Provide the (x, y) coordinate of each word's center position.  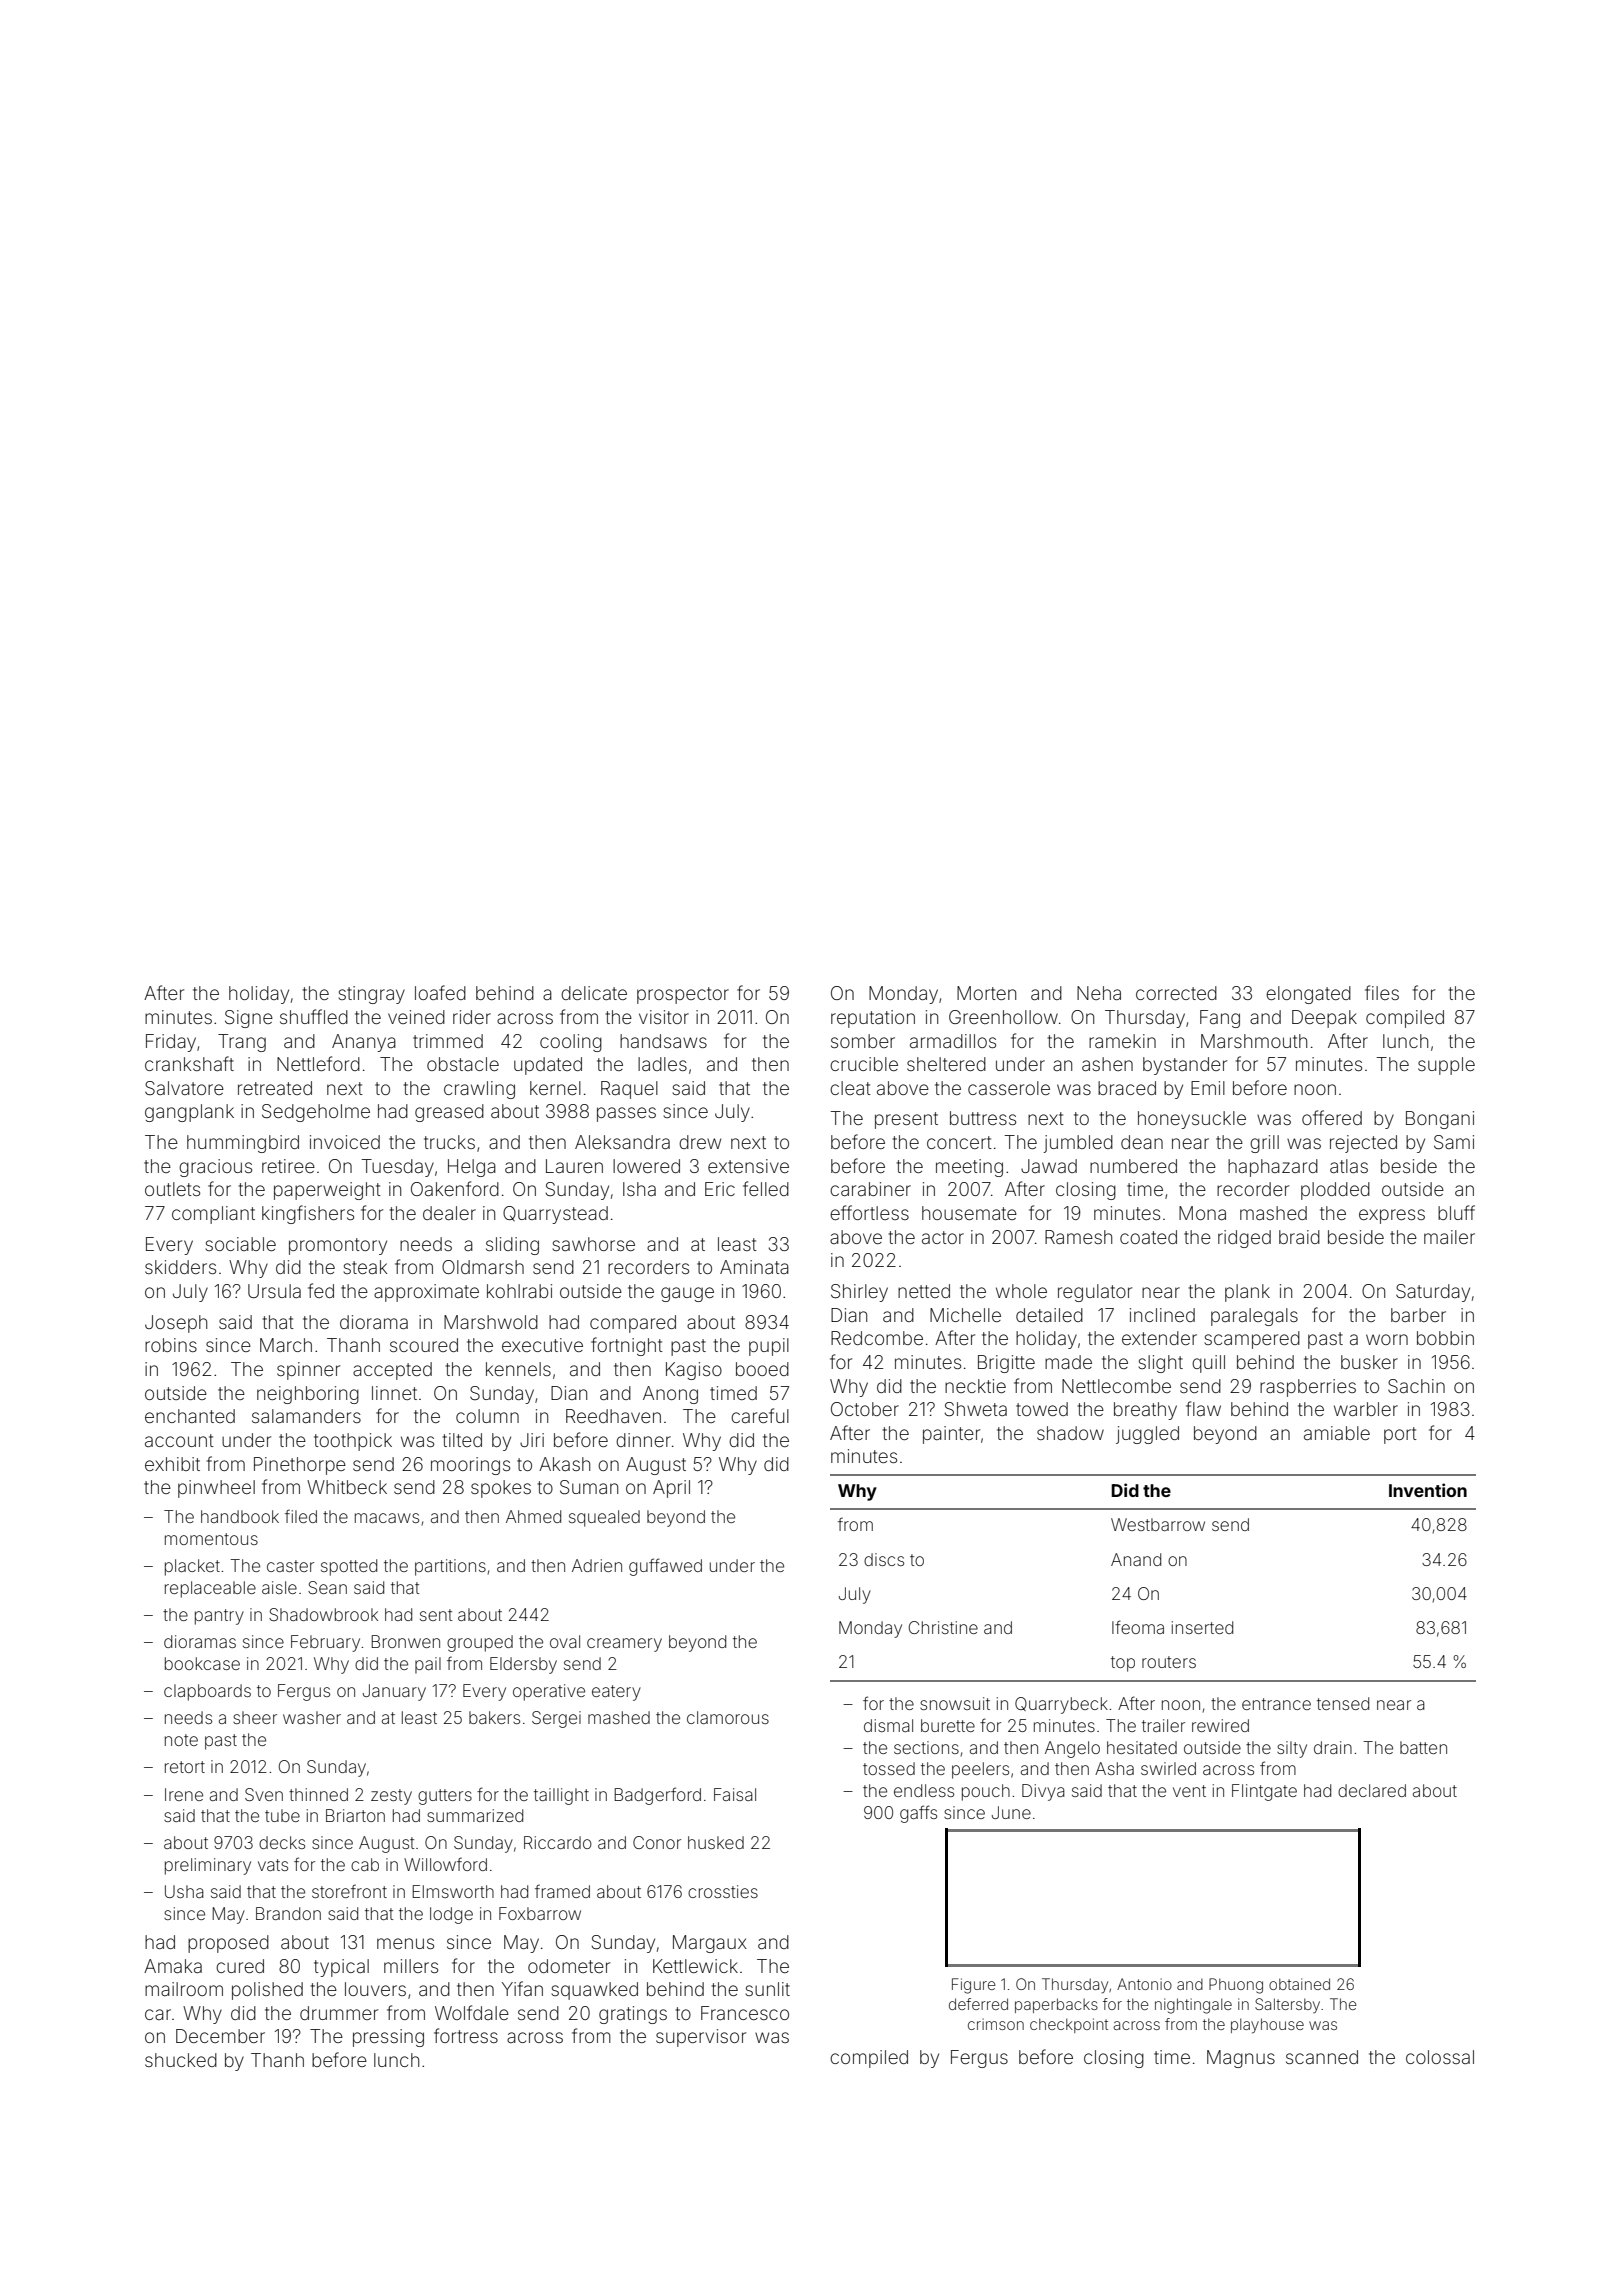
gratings (633, 2015)
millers (411, 1966)
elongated (1308, 995)
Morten (986, 993)
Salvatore (184, 1088)
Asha (1114, 1768)
